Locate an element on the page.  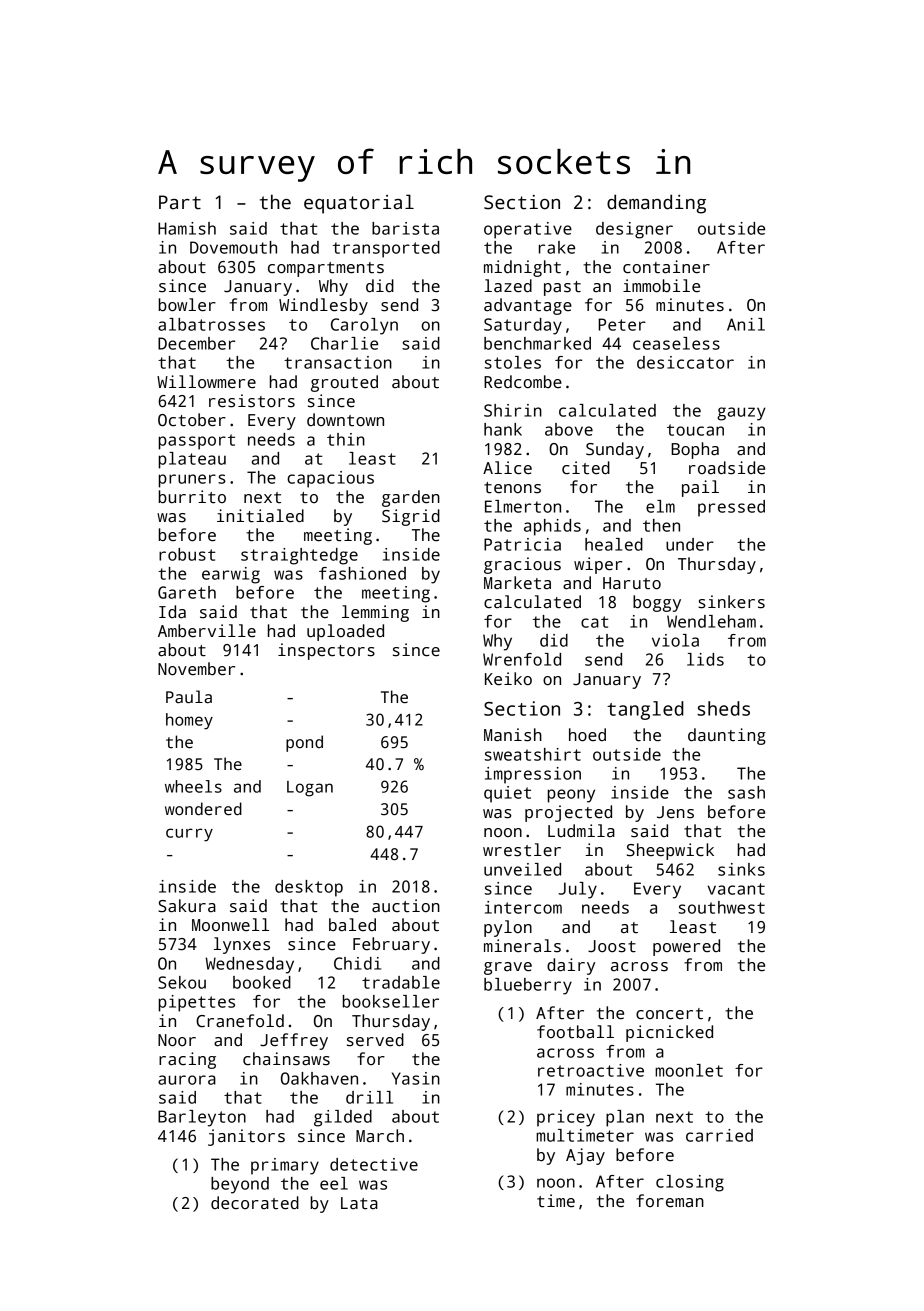
sheds is located at coordinates (723, 708).
